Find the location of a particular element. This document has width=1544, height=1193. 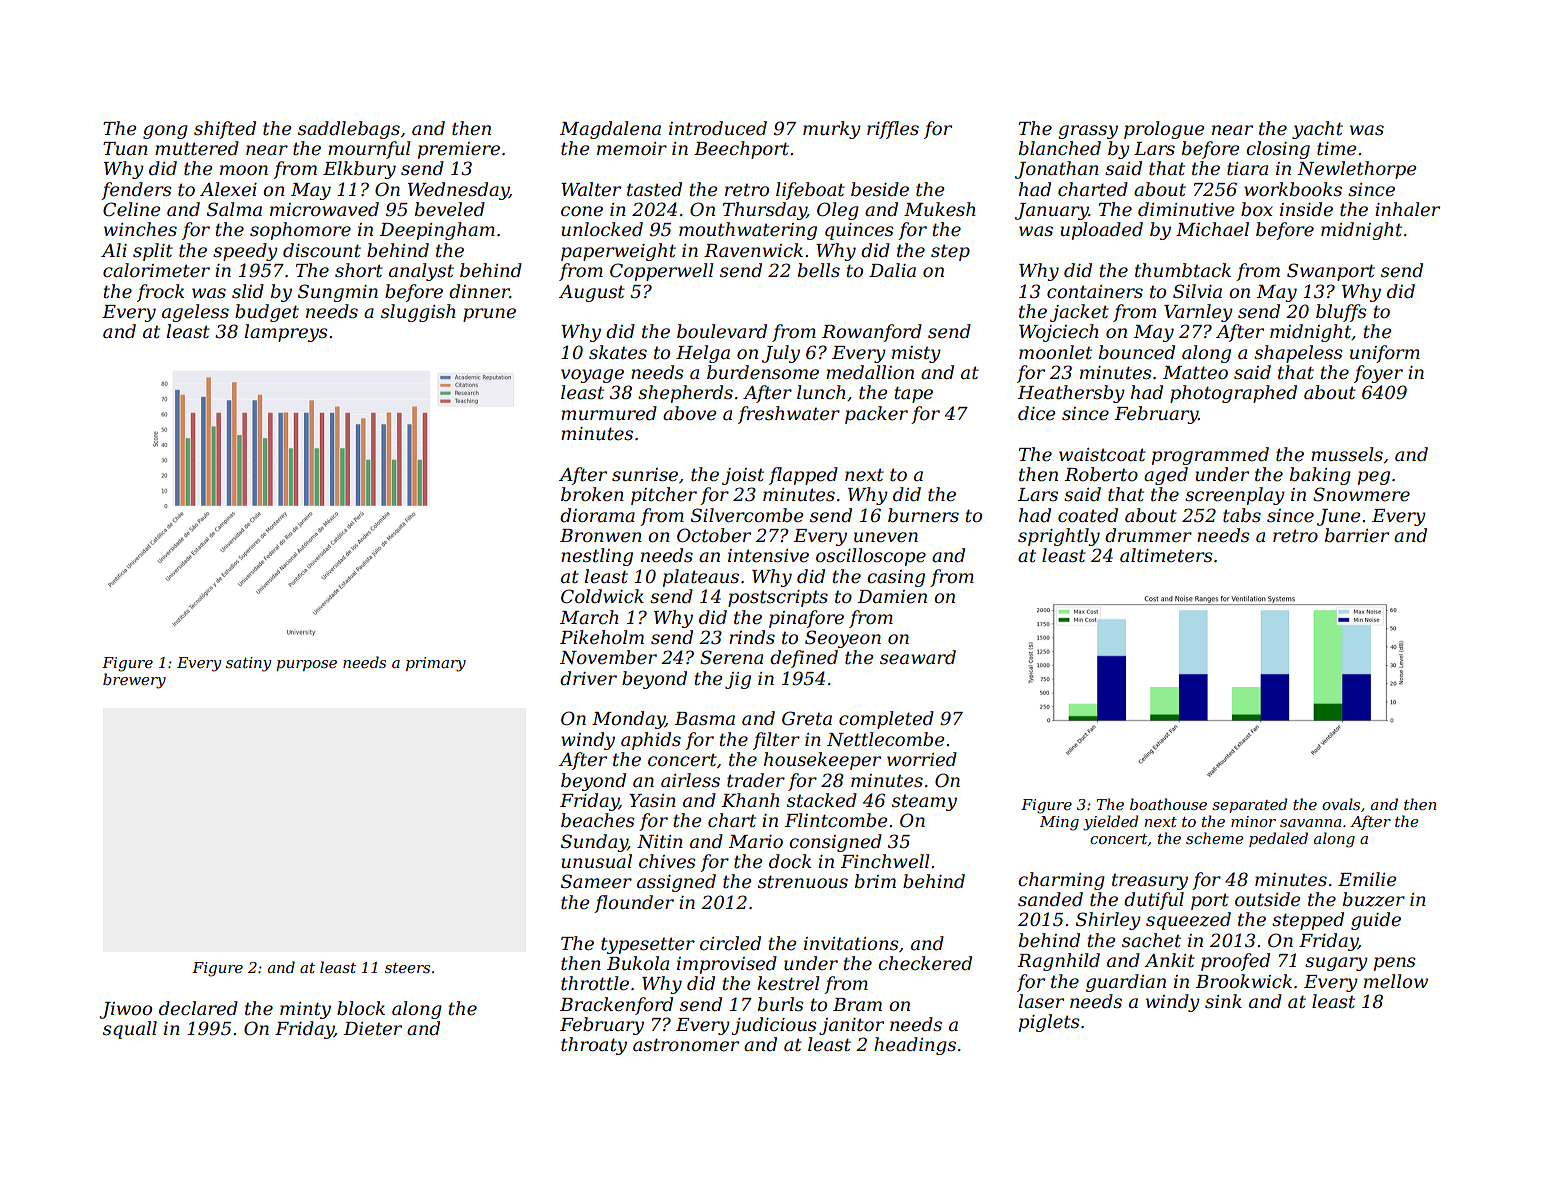

ovals is located at coordinates (1341, 804).
